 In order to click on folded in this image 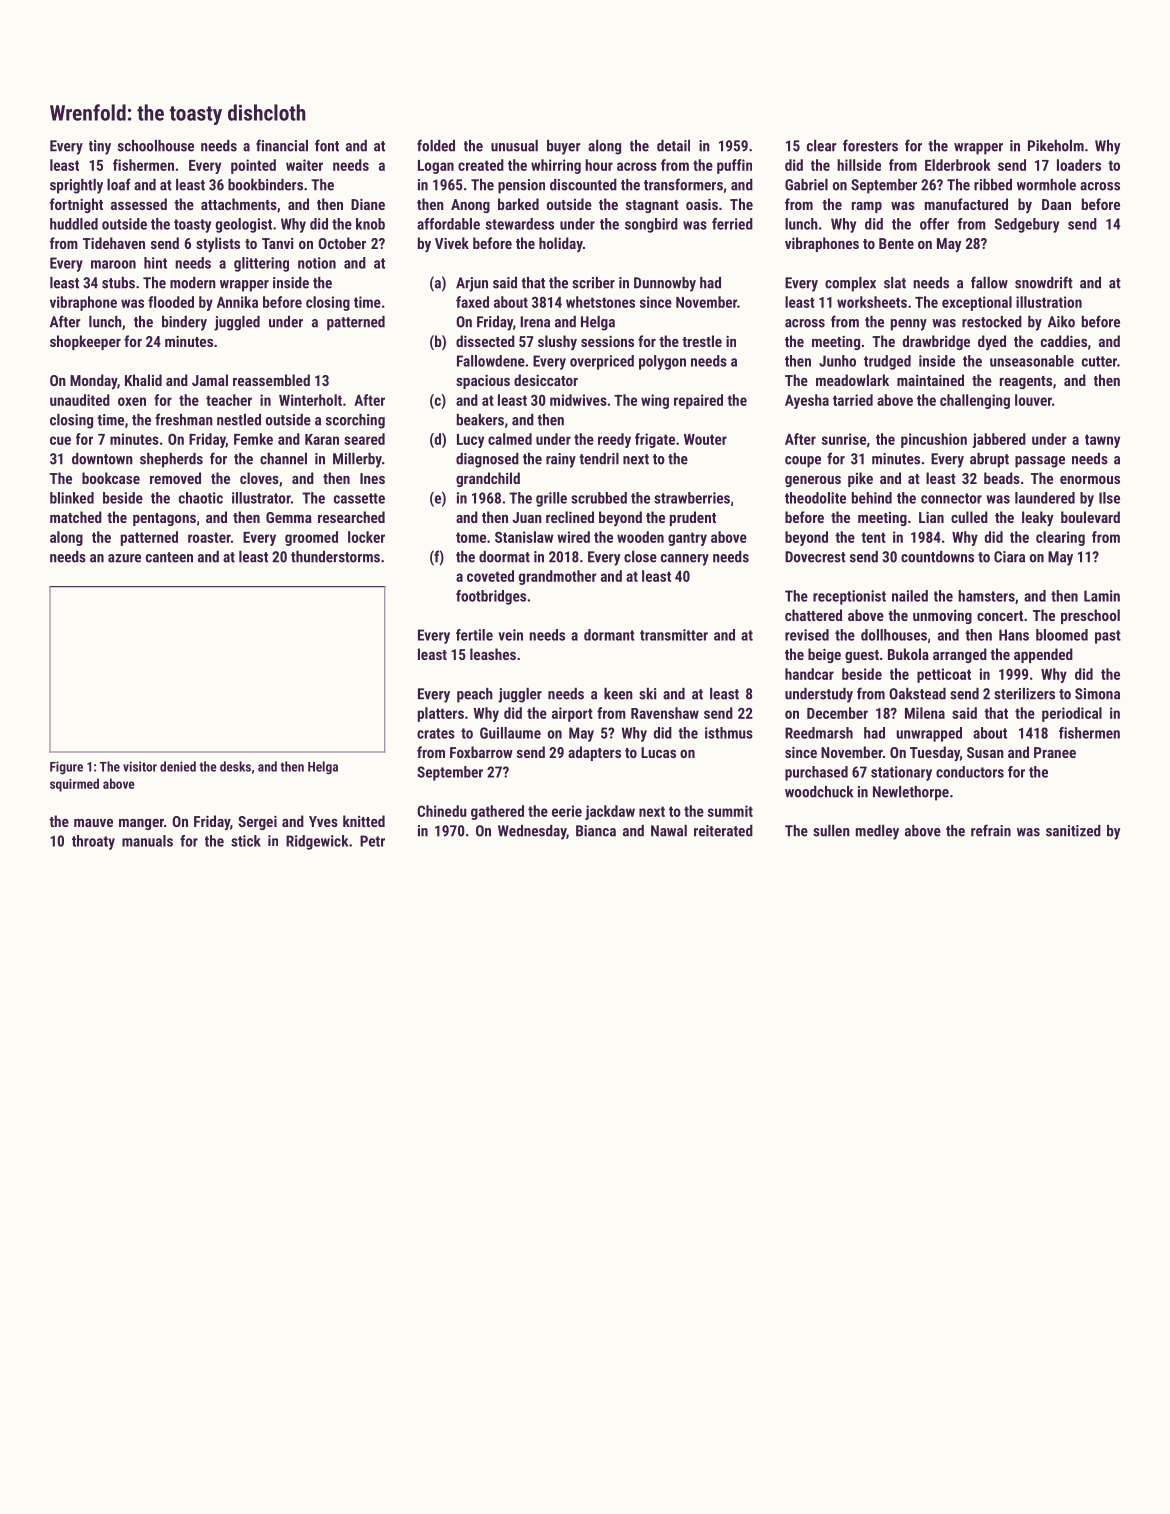, I will do `click(436, 145)`.
